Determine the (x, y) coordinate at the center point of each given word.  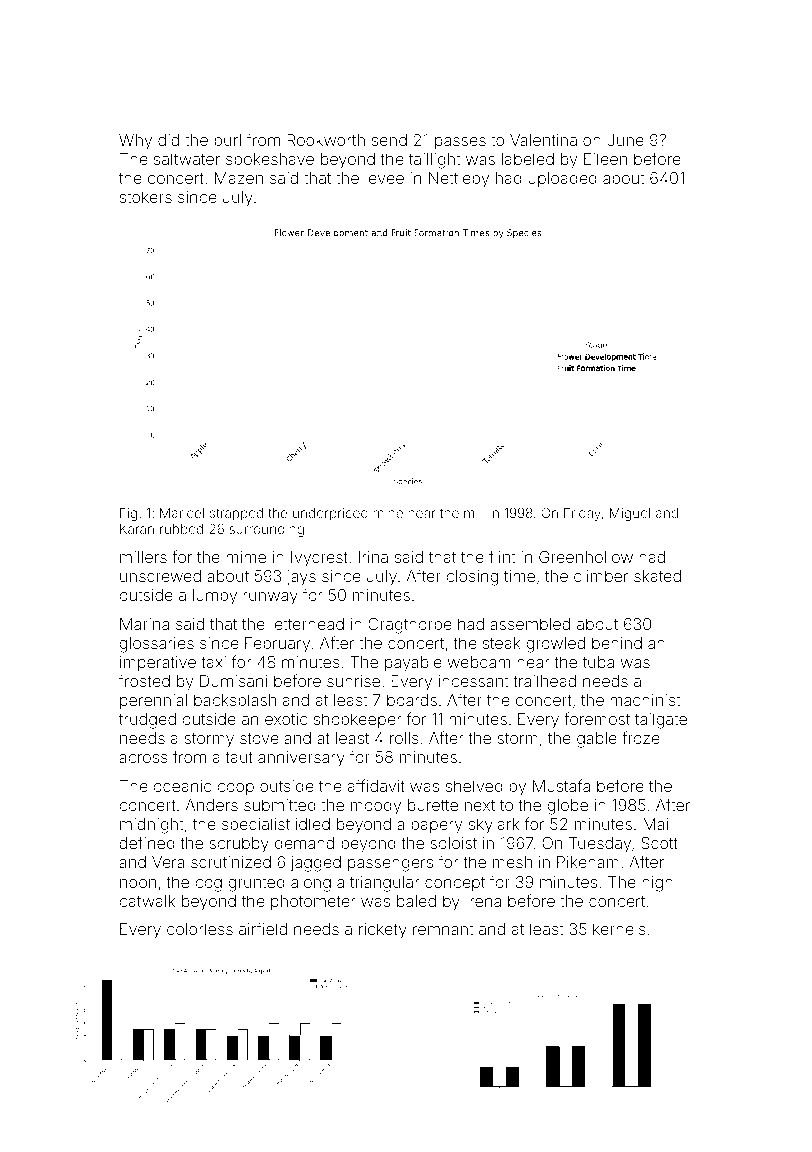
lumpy (215, 597)
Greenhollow (586, 557)
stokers (146, 197)
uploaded (562, 179)
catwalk (147, 901)
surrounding (267, 530)
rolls (404, 738)
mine (388, 513)
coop (235, 789)
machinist (645, 700)
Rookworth (326, 140)
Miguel (630, 514)
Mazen (239, 178)
